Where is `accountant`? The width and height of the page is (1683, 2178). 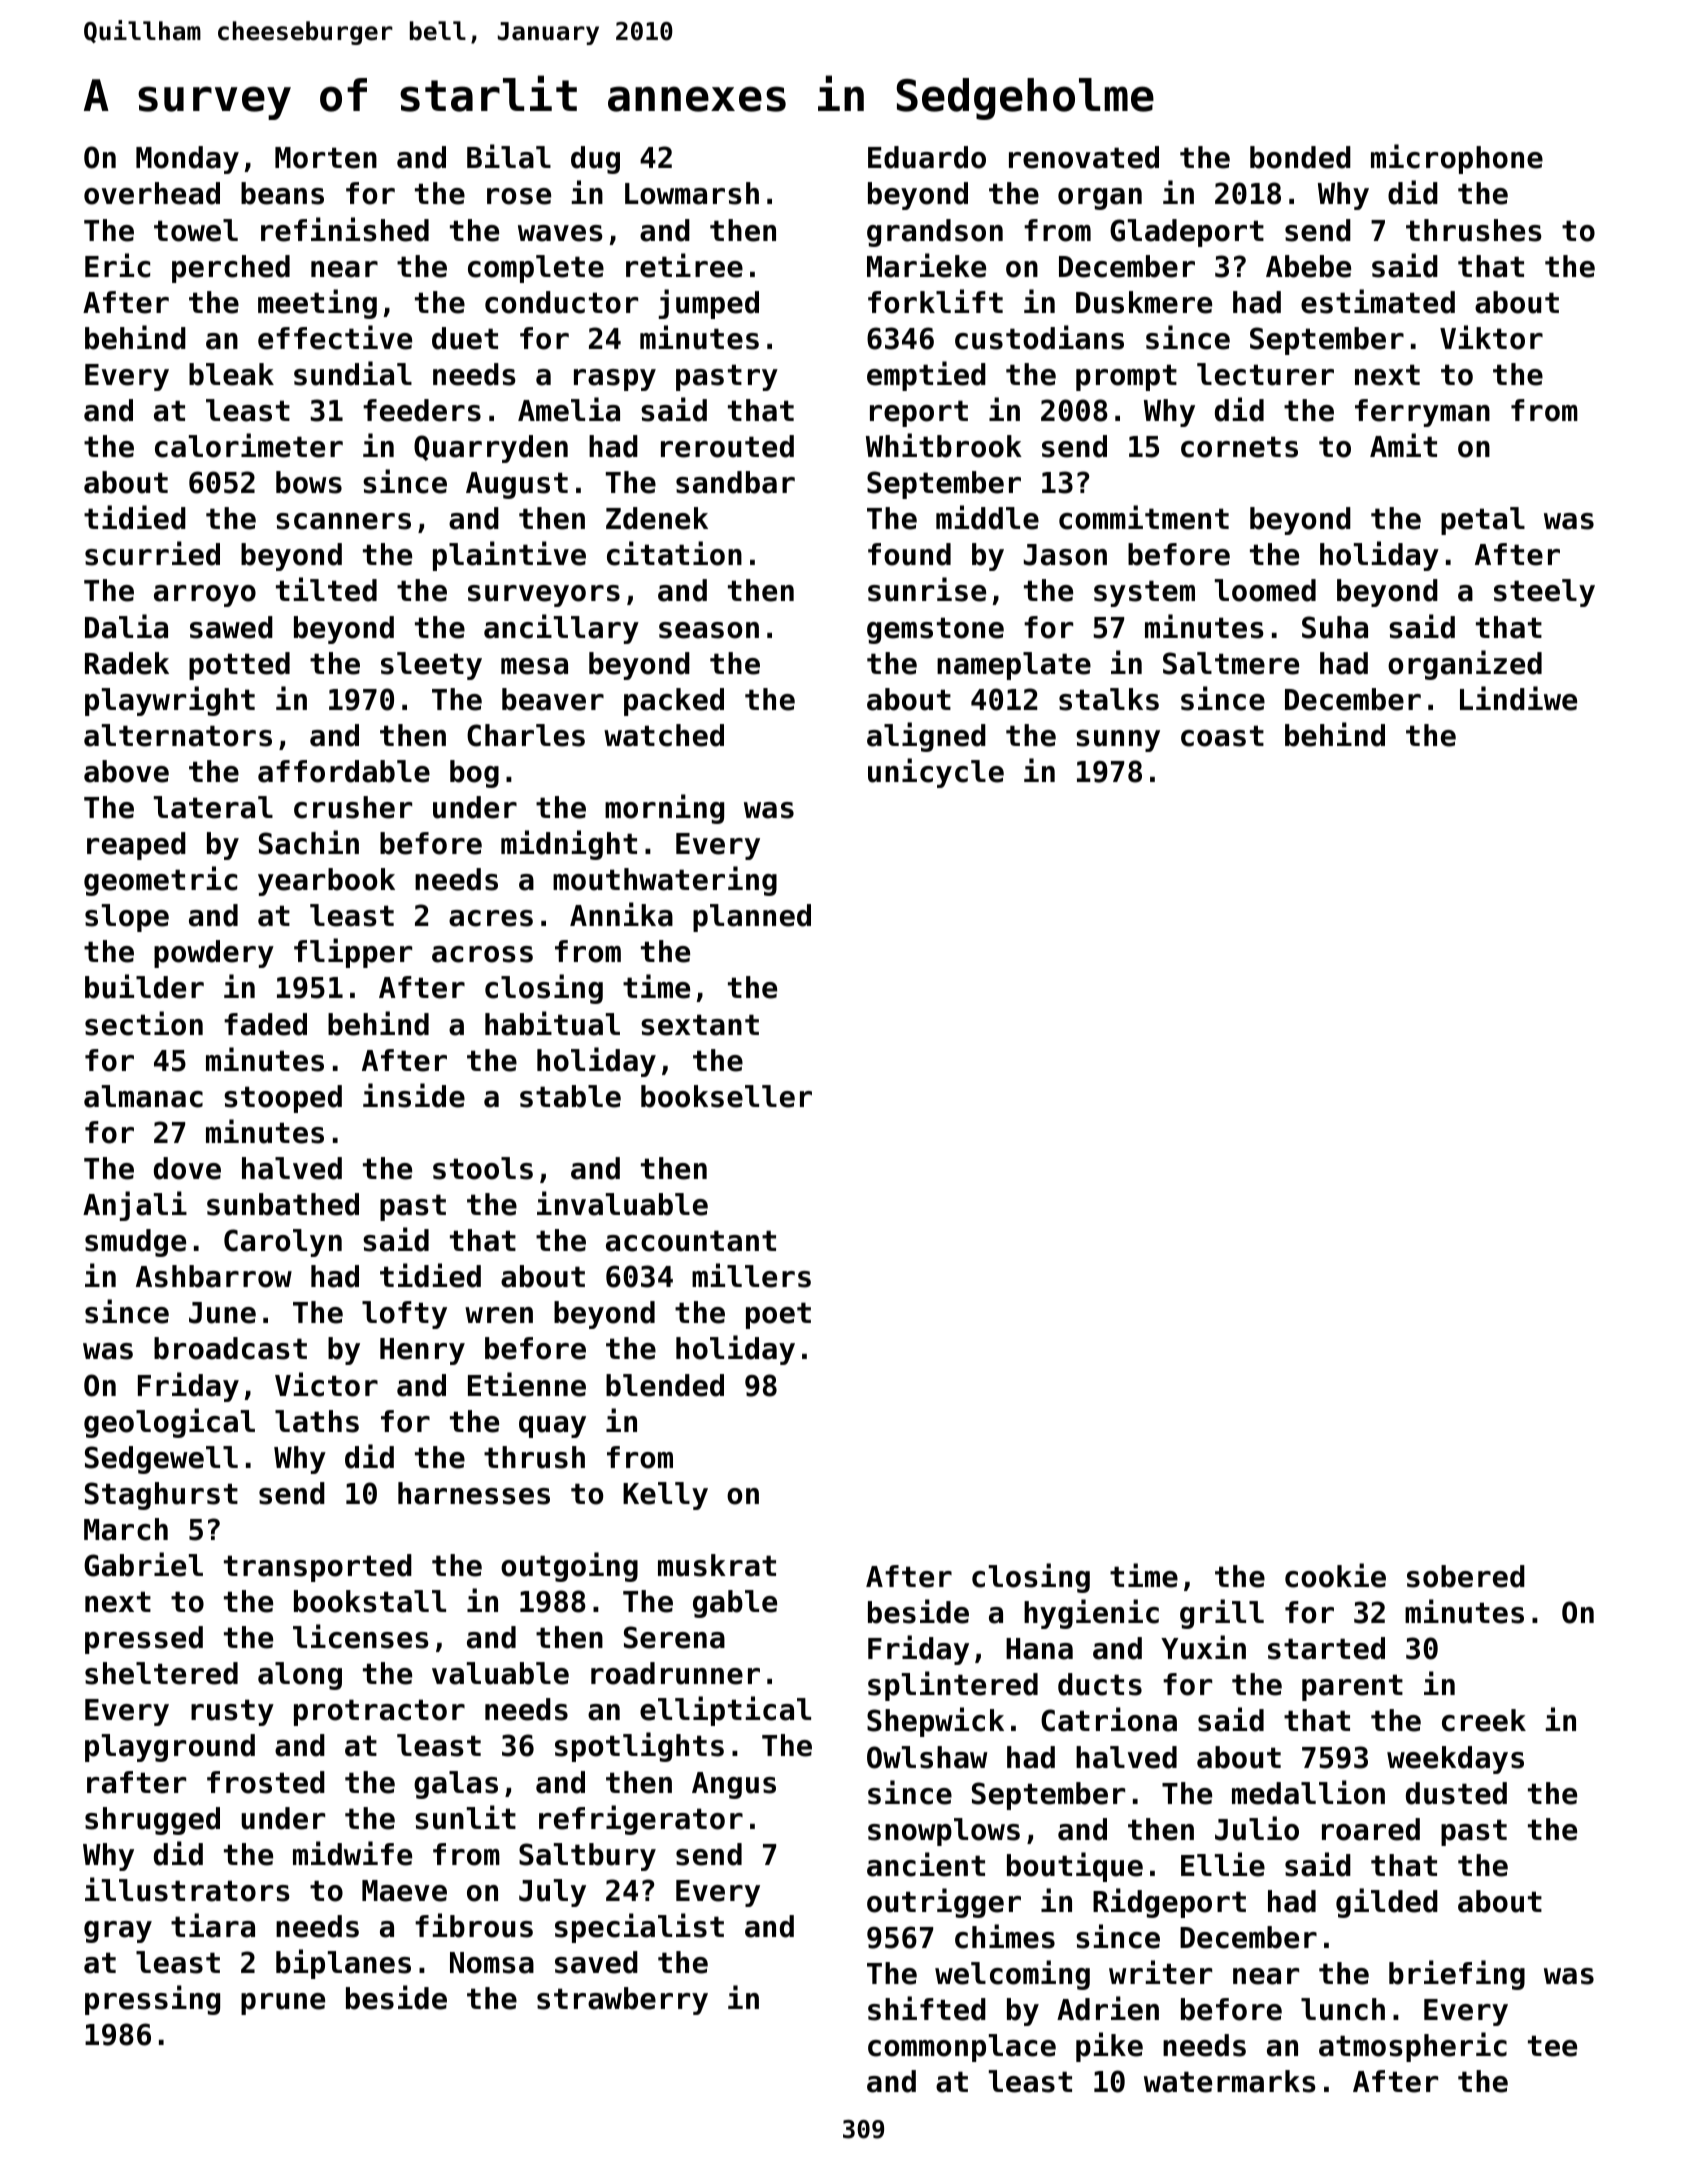
accountant is located at coordinates (691, 1241).
